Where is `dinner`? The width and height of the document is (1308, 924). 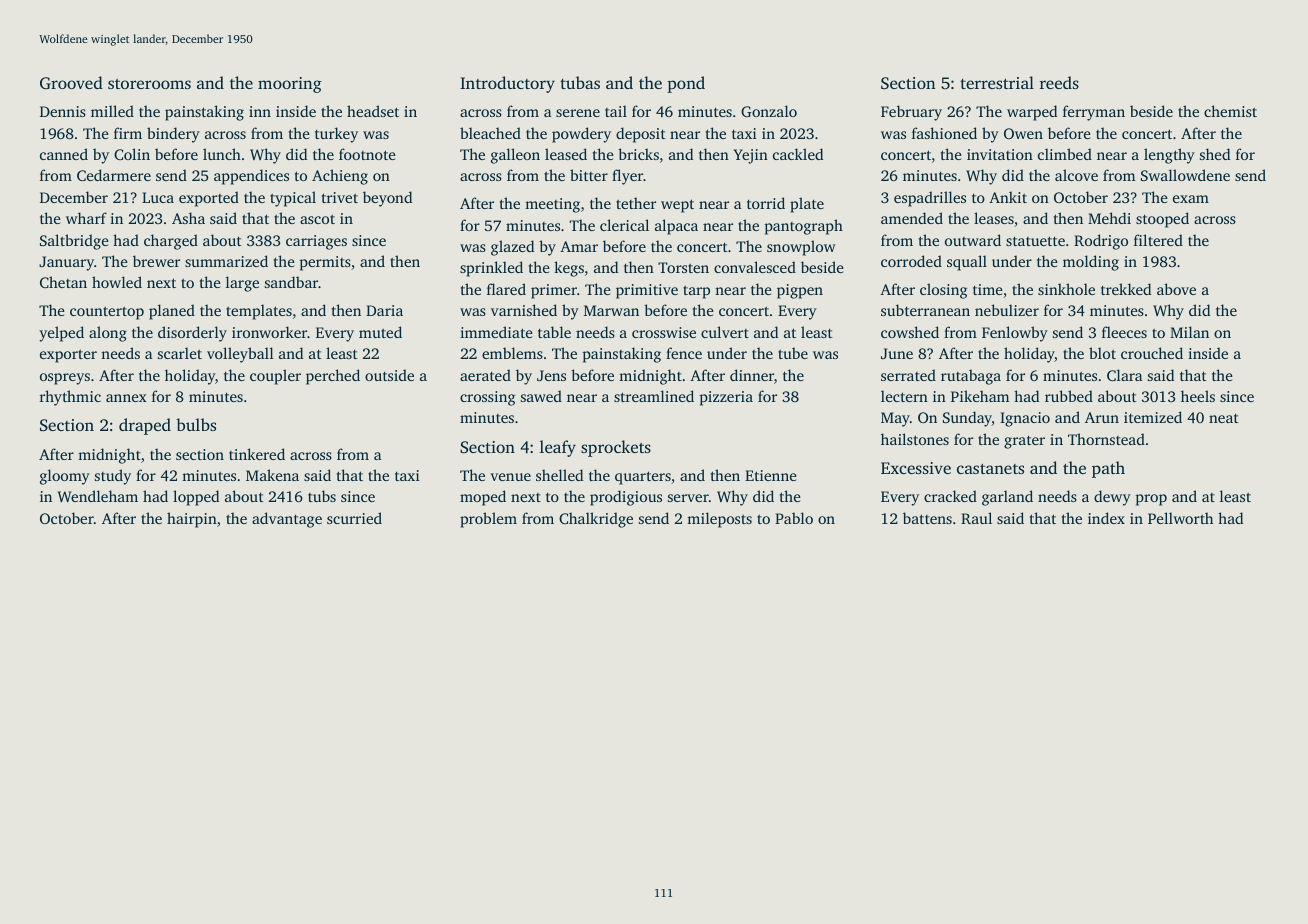
dinner is located at coordinates (752, 375).
